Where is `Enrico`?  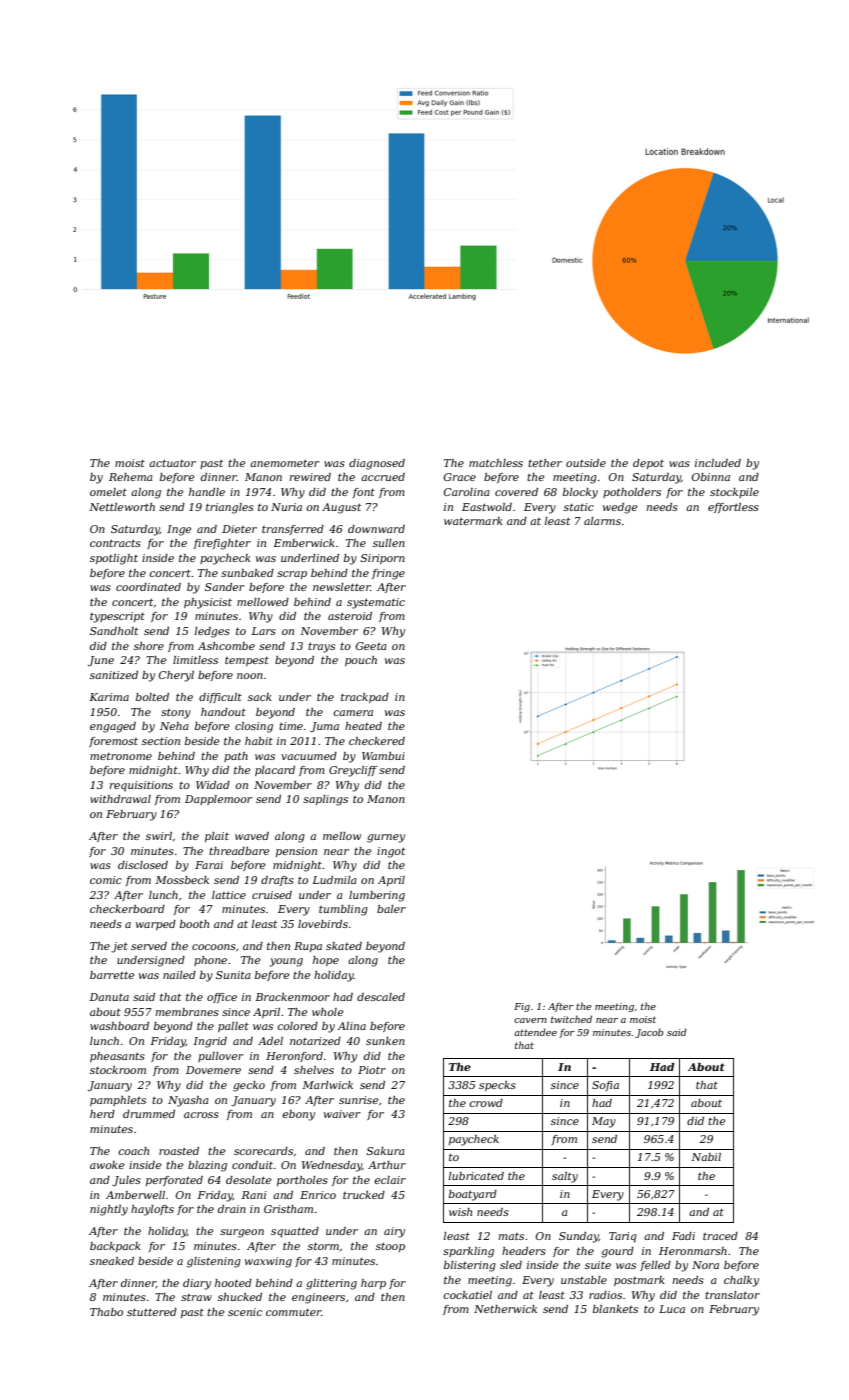
Enrico is located at coordinates (318, 1195).
